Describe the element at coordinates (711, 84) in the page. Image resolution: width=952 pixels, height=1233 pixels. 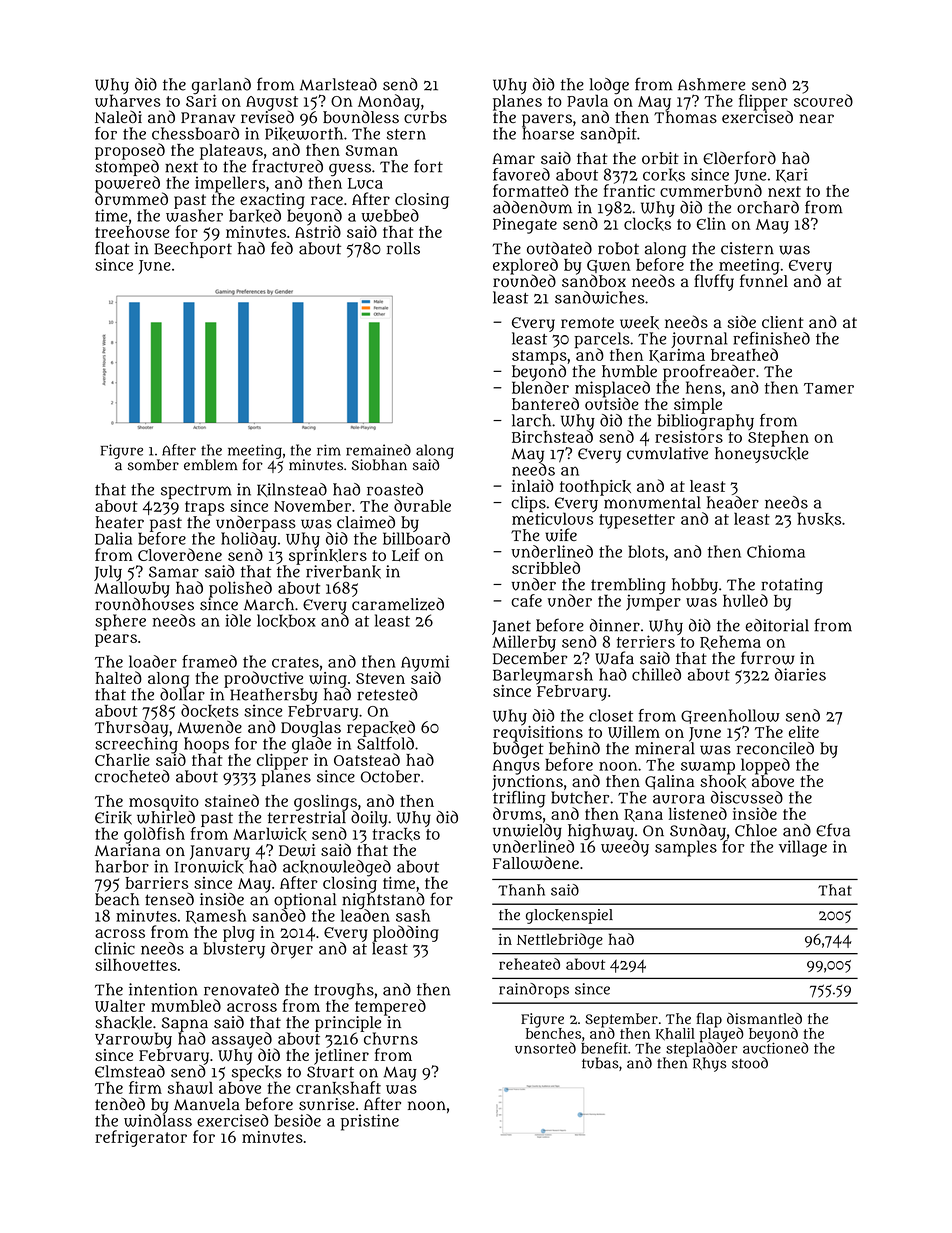
I see `Ashmere` at that location.
